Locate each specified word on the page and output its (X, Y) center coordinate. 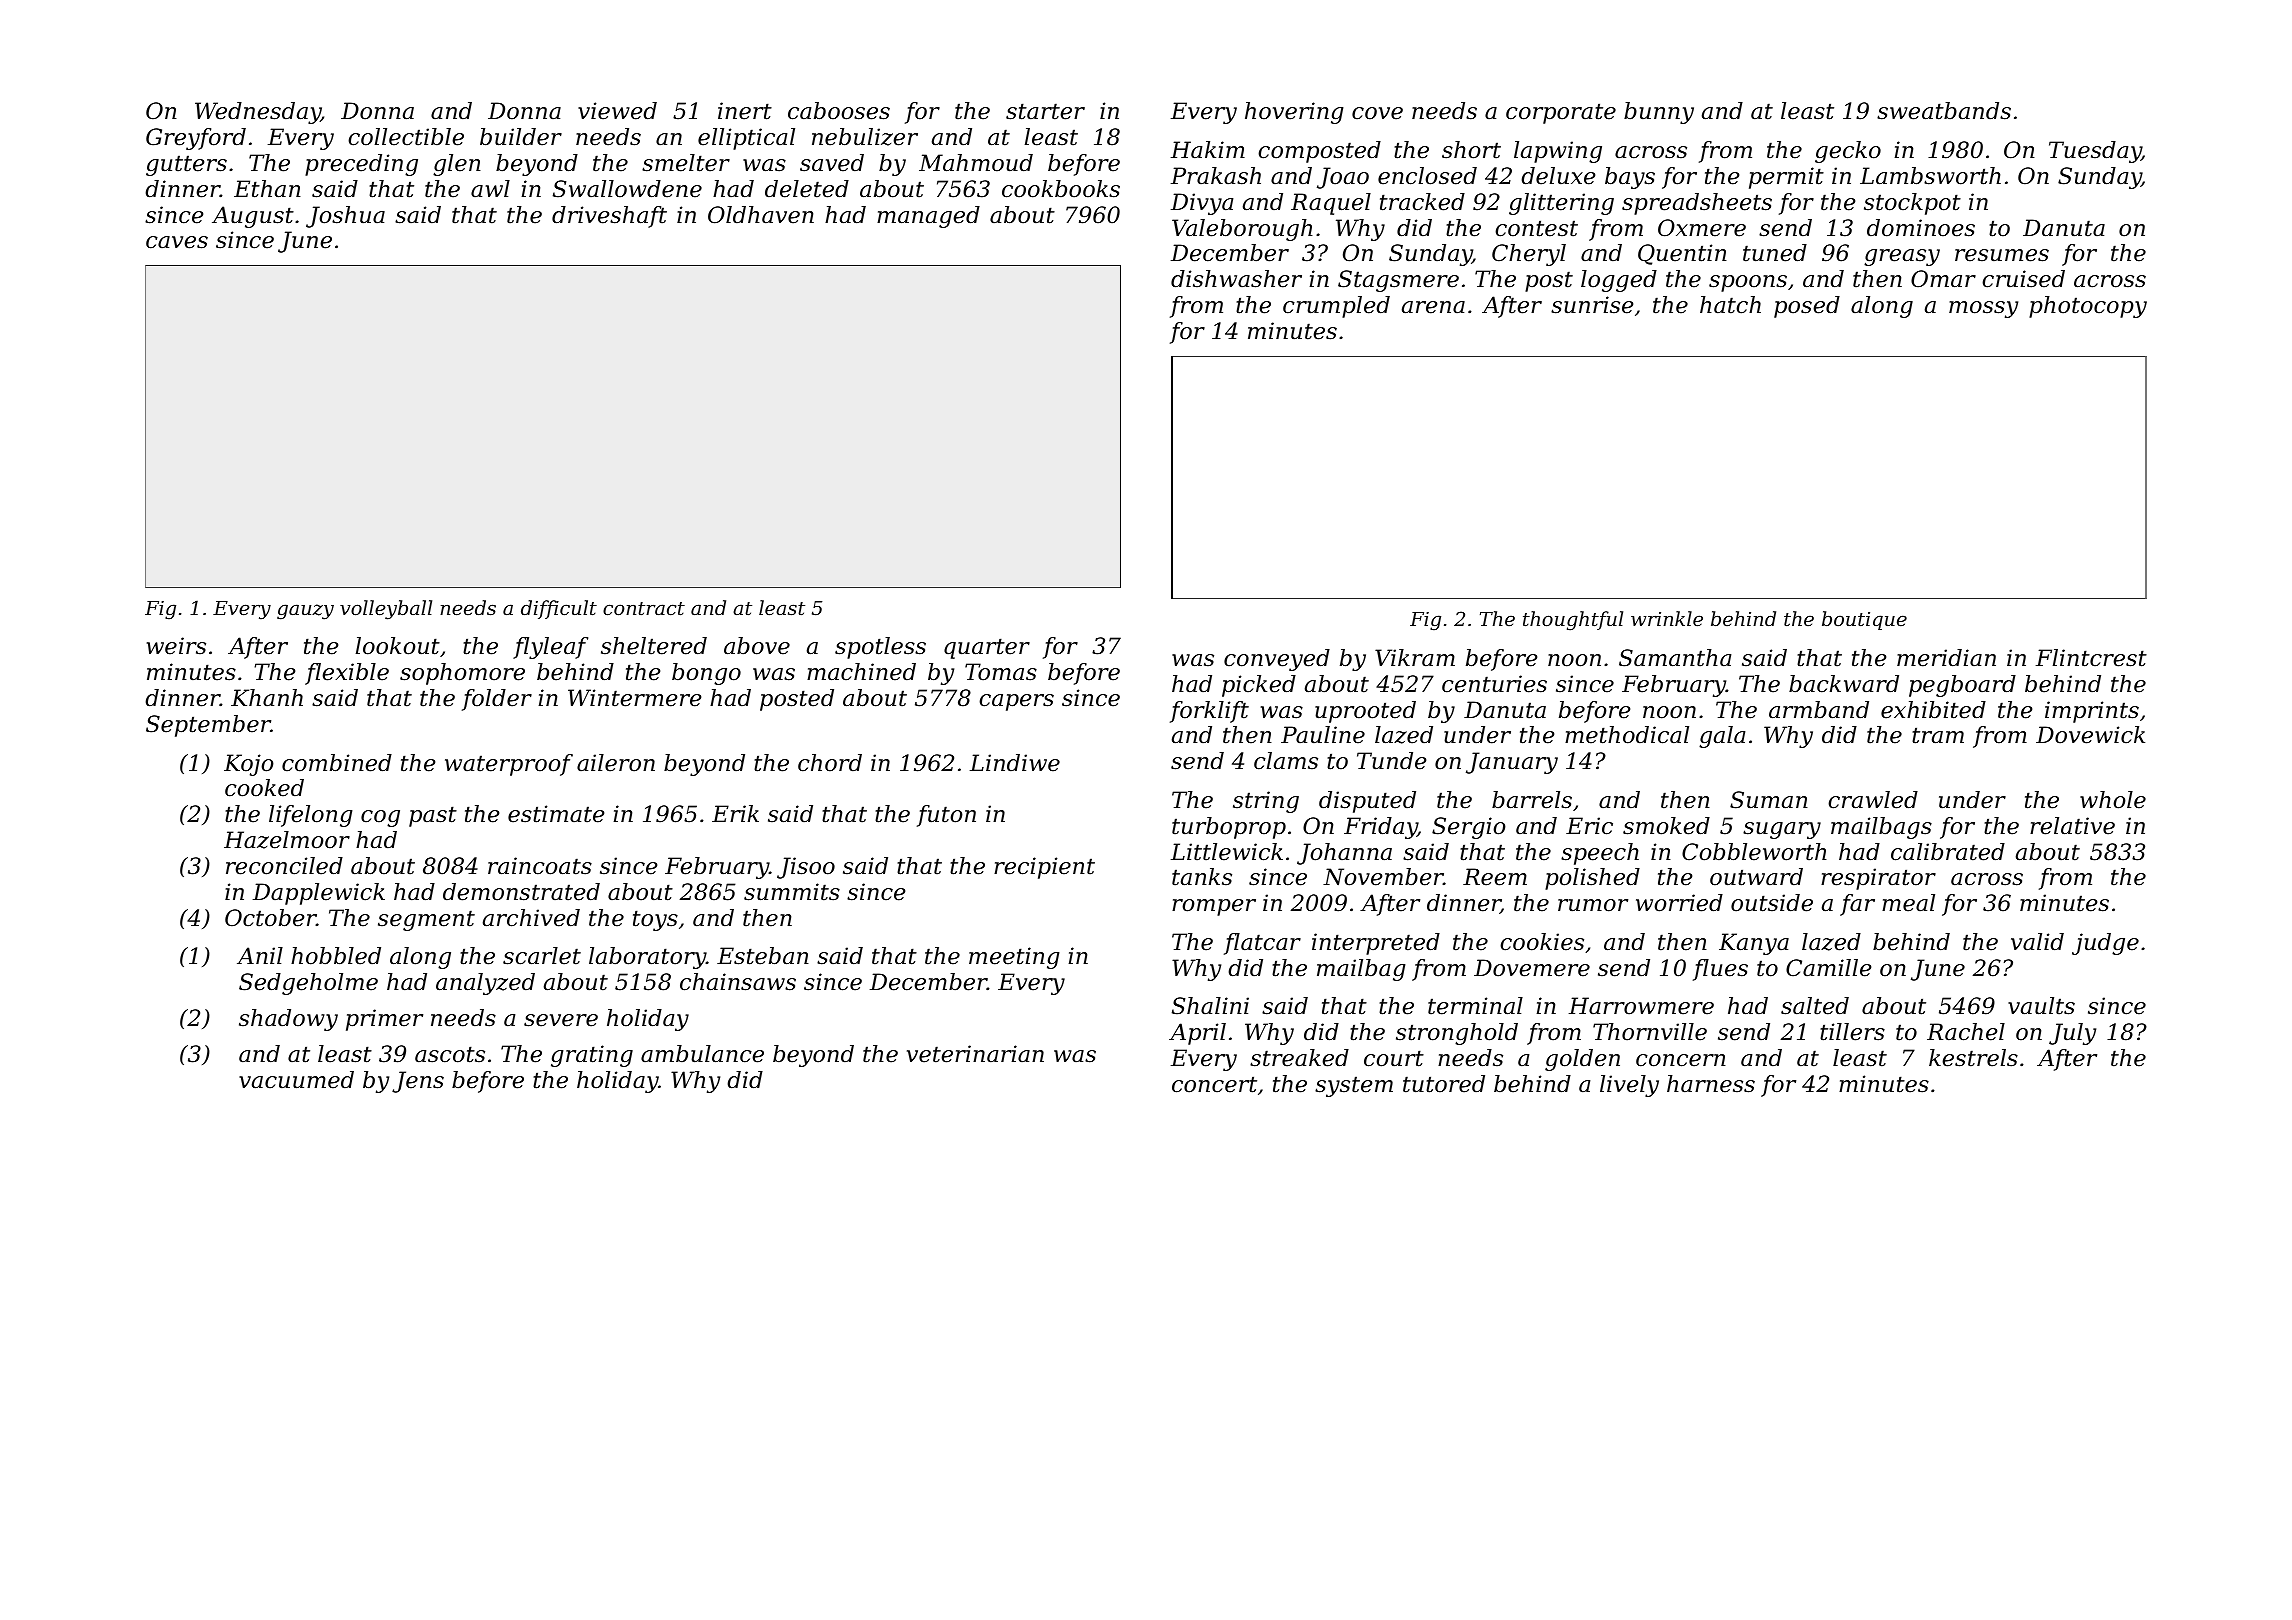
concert (1214, 1084)
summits (792, 892)
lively (1629, 1086)
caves (177, 242)
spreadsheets (1697, 204)
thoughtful (1573, 621)
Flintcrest (2091, 658)
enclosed (1427, 176)
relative (2072, 826)
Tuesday (2095, 152)
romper (1214, 907)
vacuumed (296, 1080)
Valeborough (1242, 230)
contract (644, 608)
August (253, 217)
